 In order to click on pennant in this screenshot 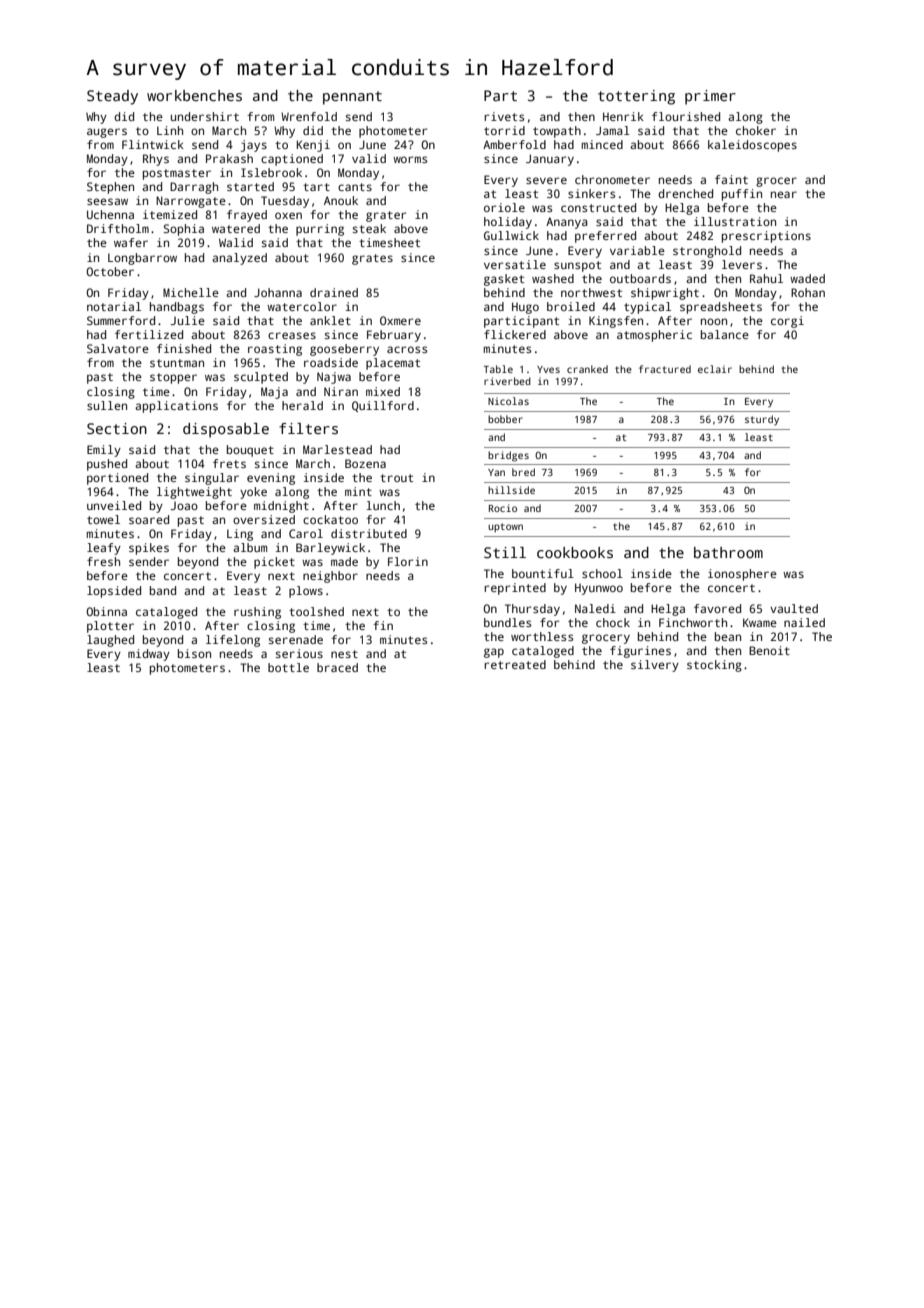, I will do `click(352, 98)`.
